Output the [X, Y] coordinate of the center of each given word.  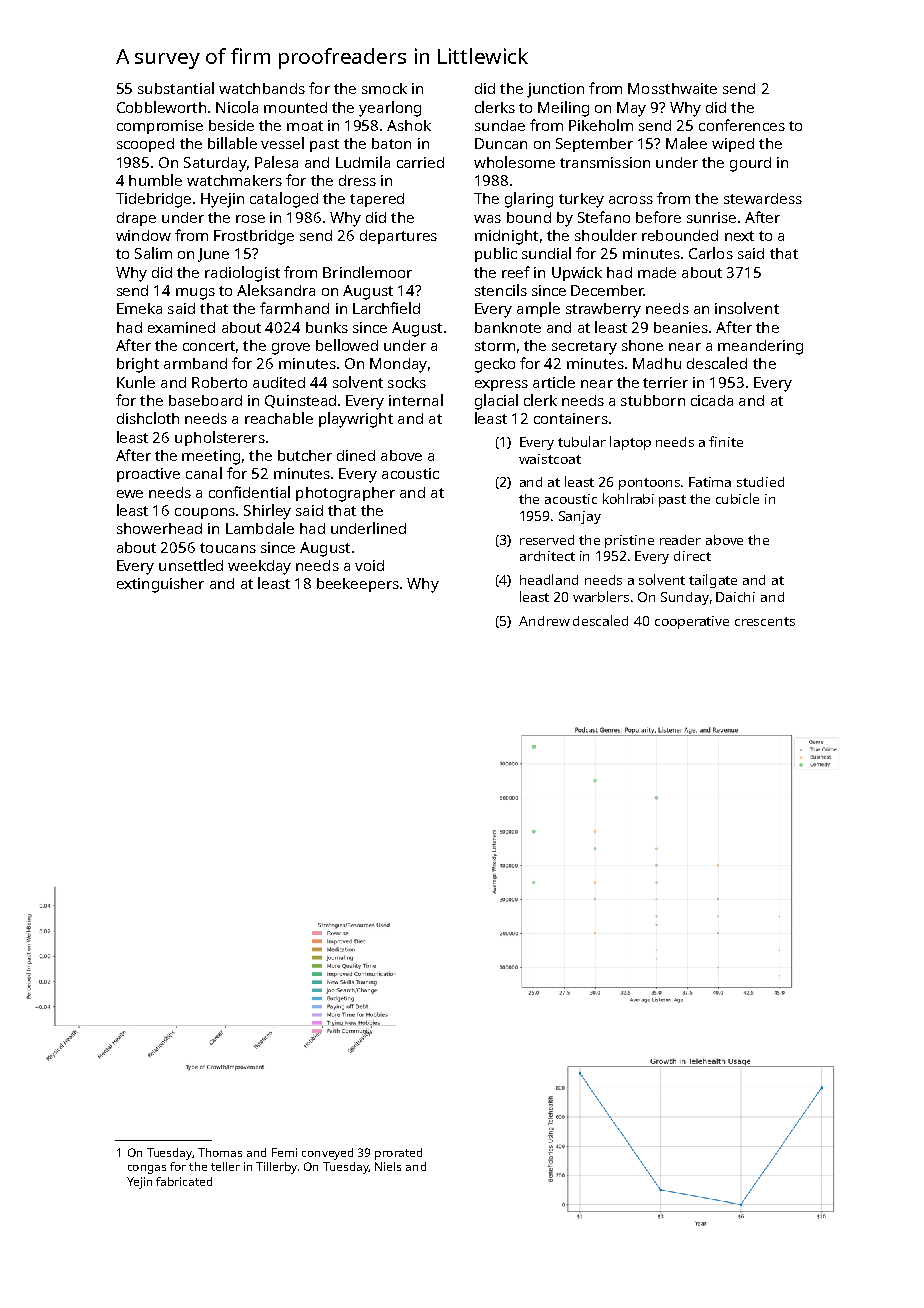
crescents [765, 621]
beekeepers [358, 585]
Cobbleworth [161, 107]
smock [384, 88]
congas [147, 1169]
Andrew [544, 621]
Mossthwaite [672, 88]
